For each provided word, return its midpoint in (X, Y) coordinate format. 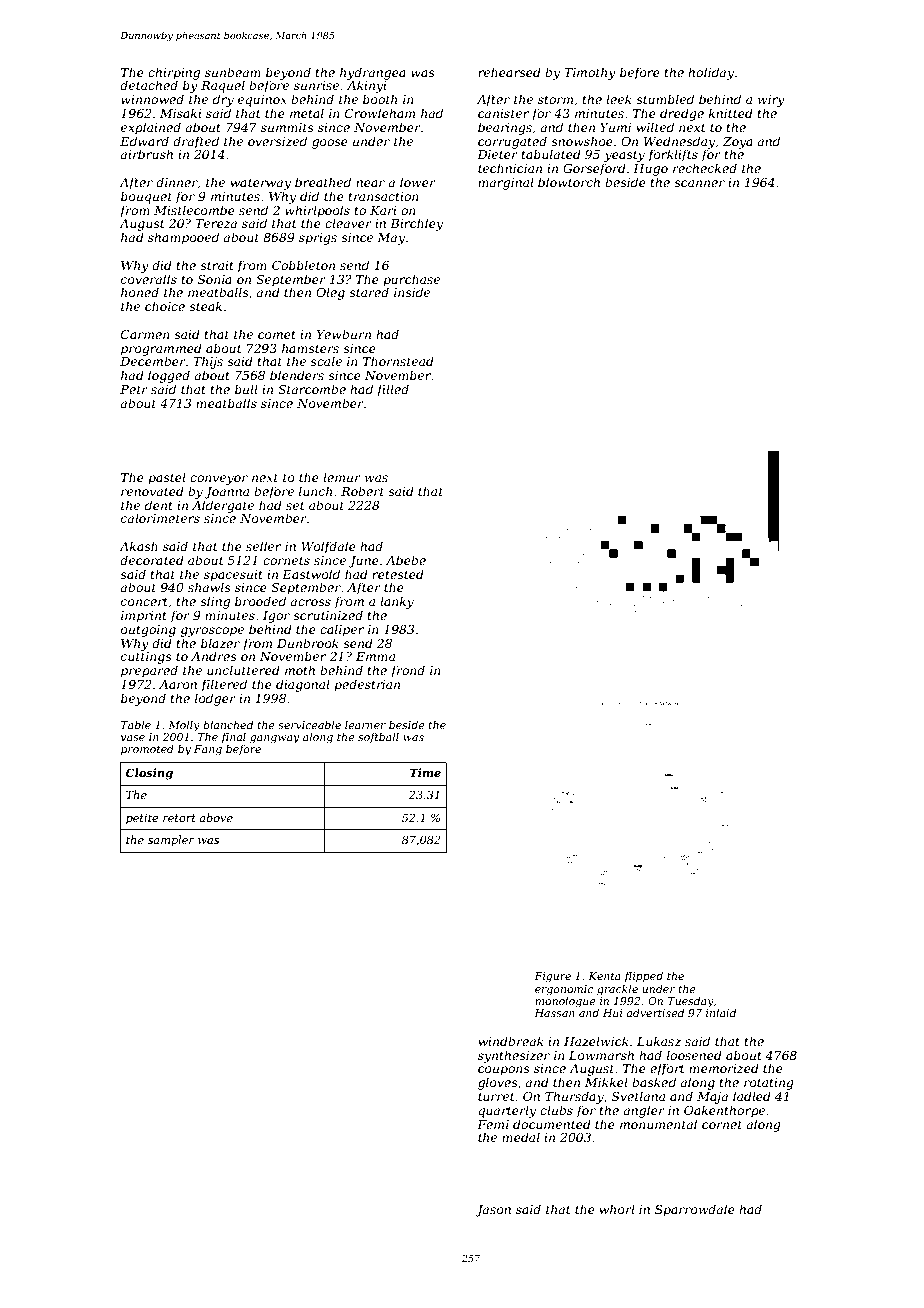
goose (330, 144)
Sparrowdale (695, 1210)
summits (287, 127)
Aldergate (223, 506)
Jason (493, 1211)
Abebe (406, 560)
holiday (711, 73)
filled (392, 390)
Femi (493, 1124)
